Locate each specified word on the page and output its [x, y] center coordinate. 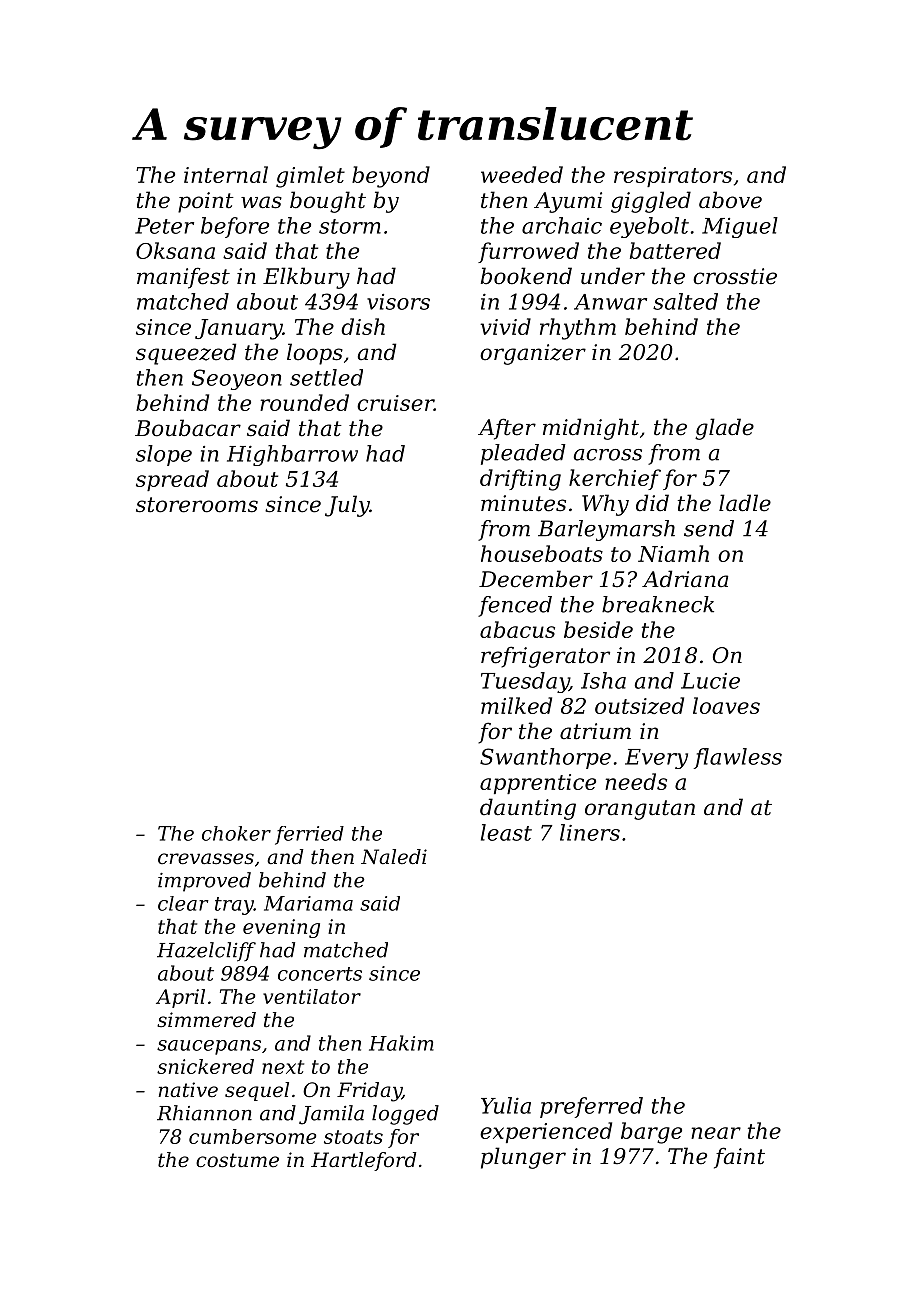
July [347, 506]
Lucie [710, 681]
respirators [673, 177]
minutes [523, 503]
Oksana [175, 250]
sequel [257, 1091]
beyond [391, 177]
